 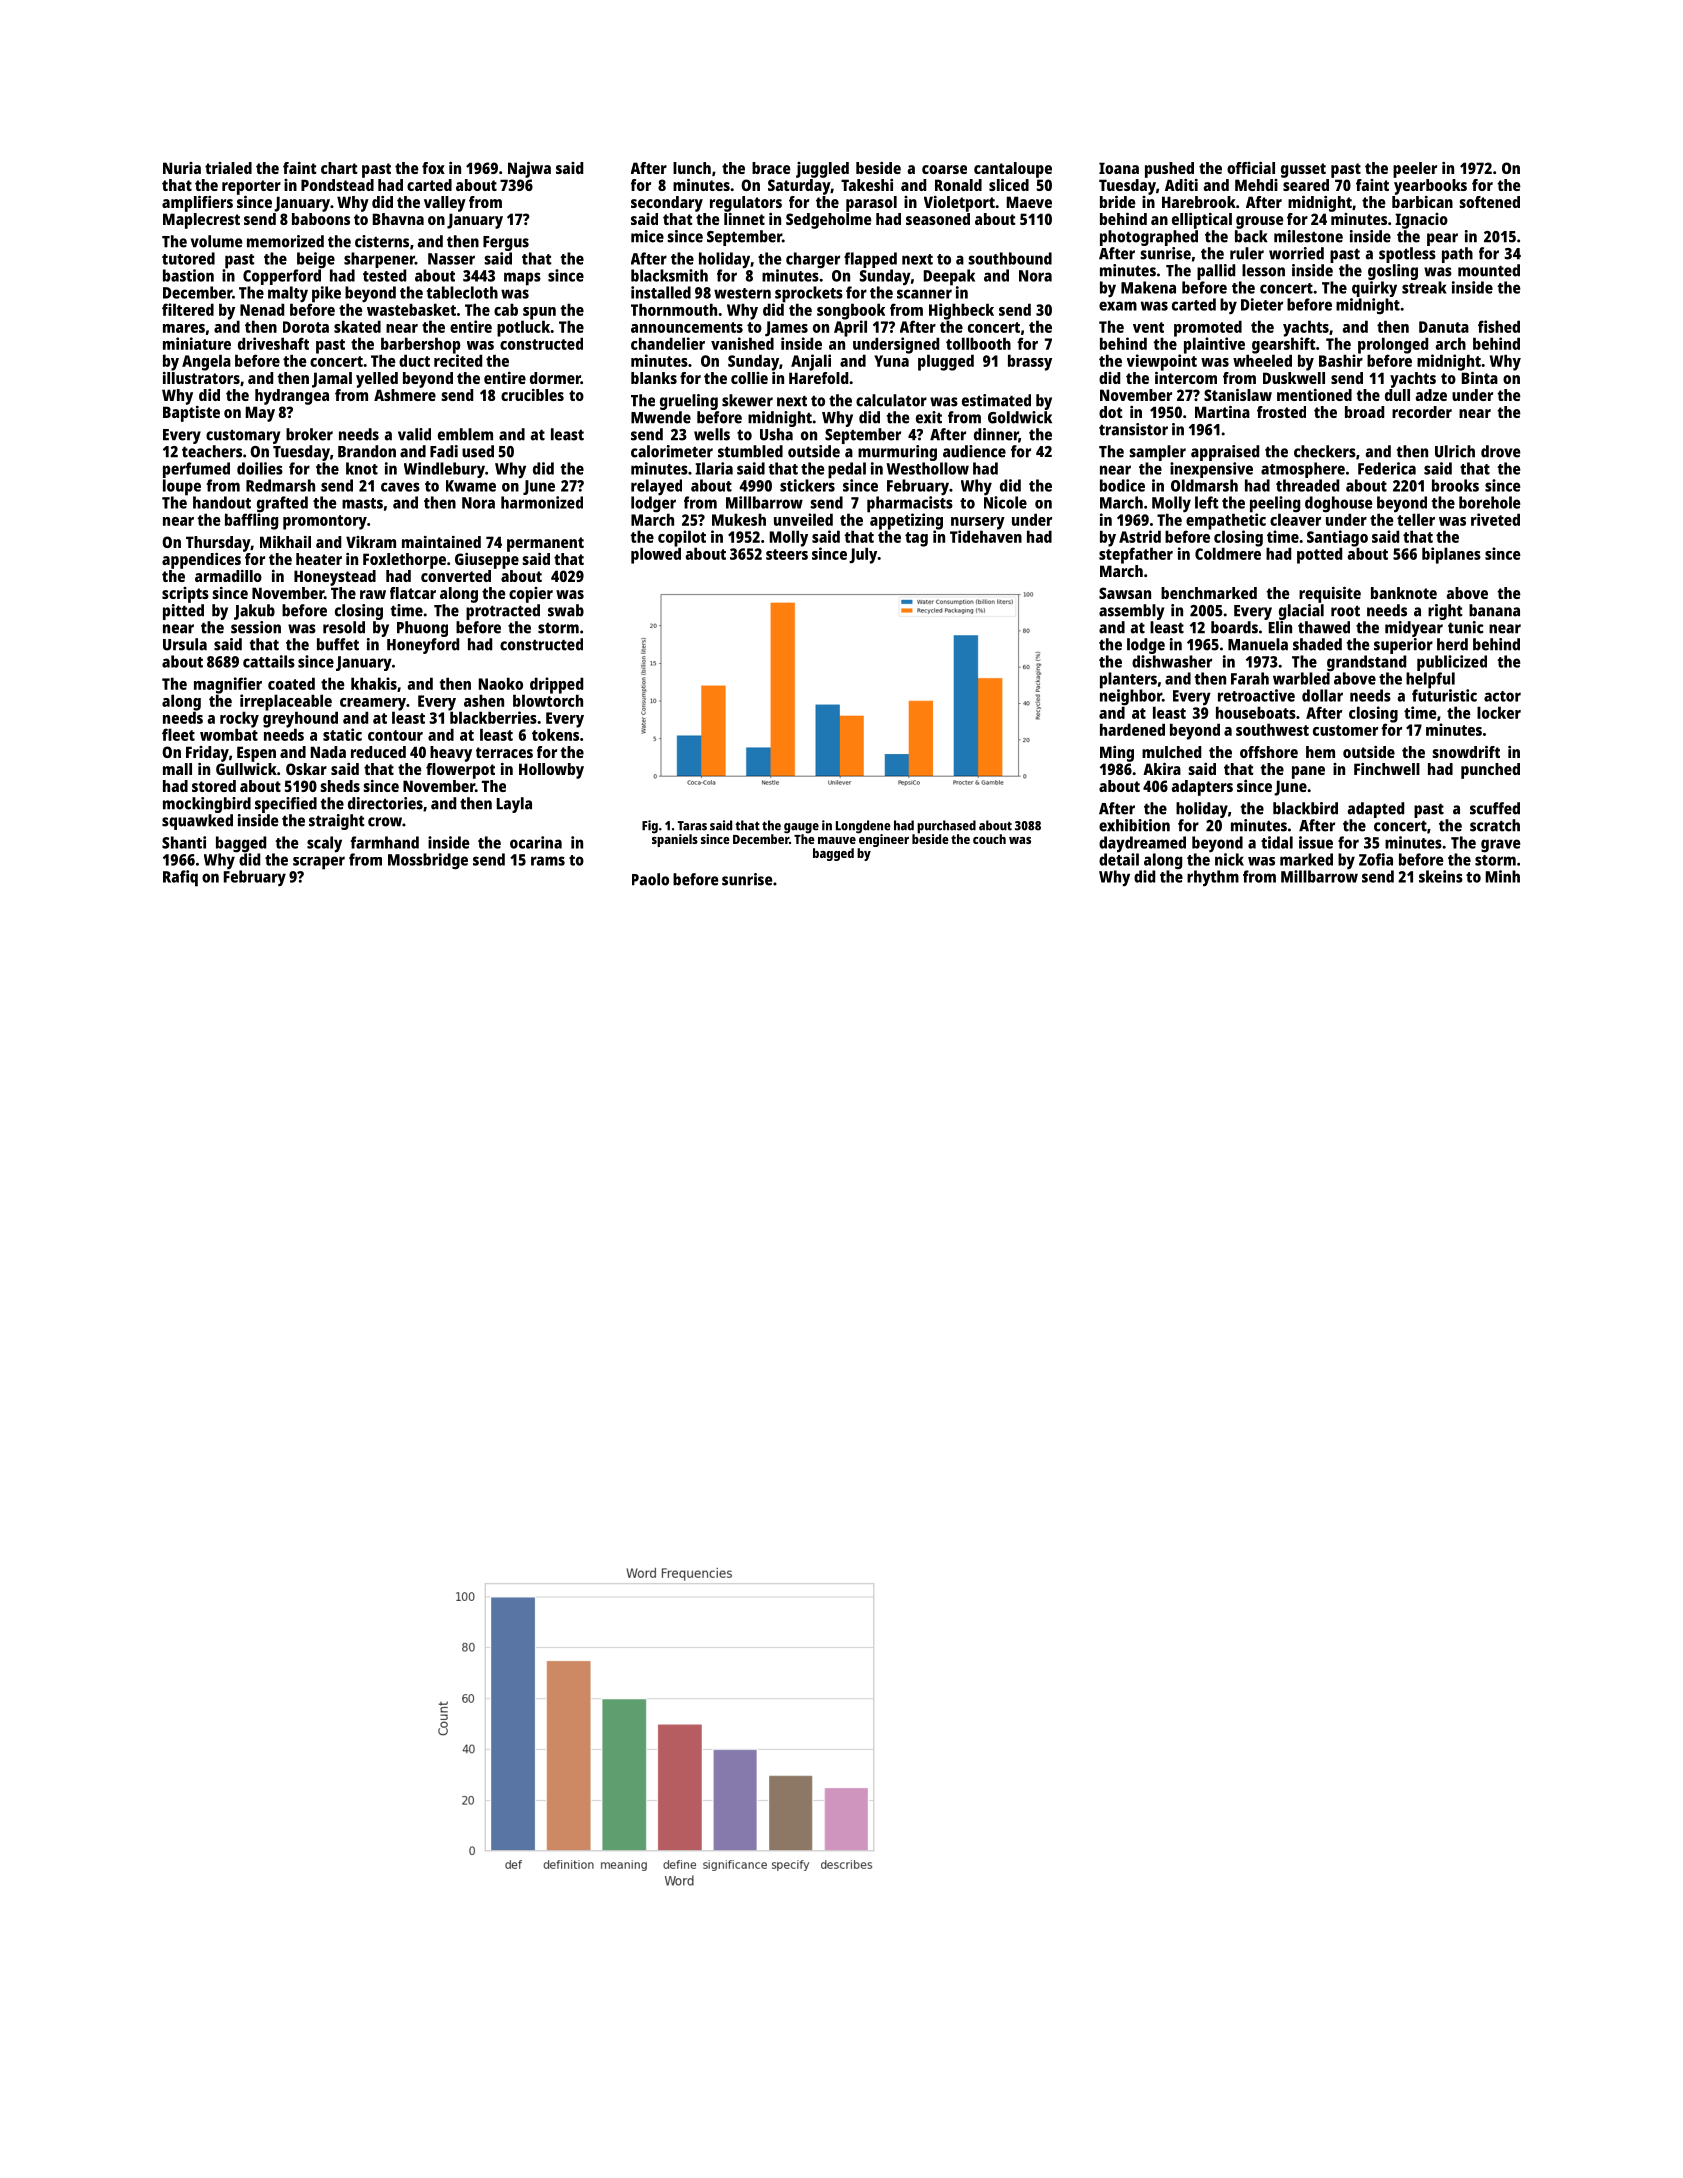 I want to click on Najwa, so click(x=529, y=170).
